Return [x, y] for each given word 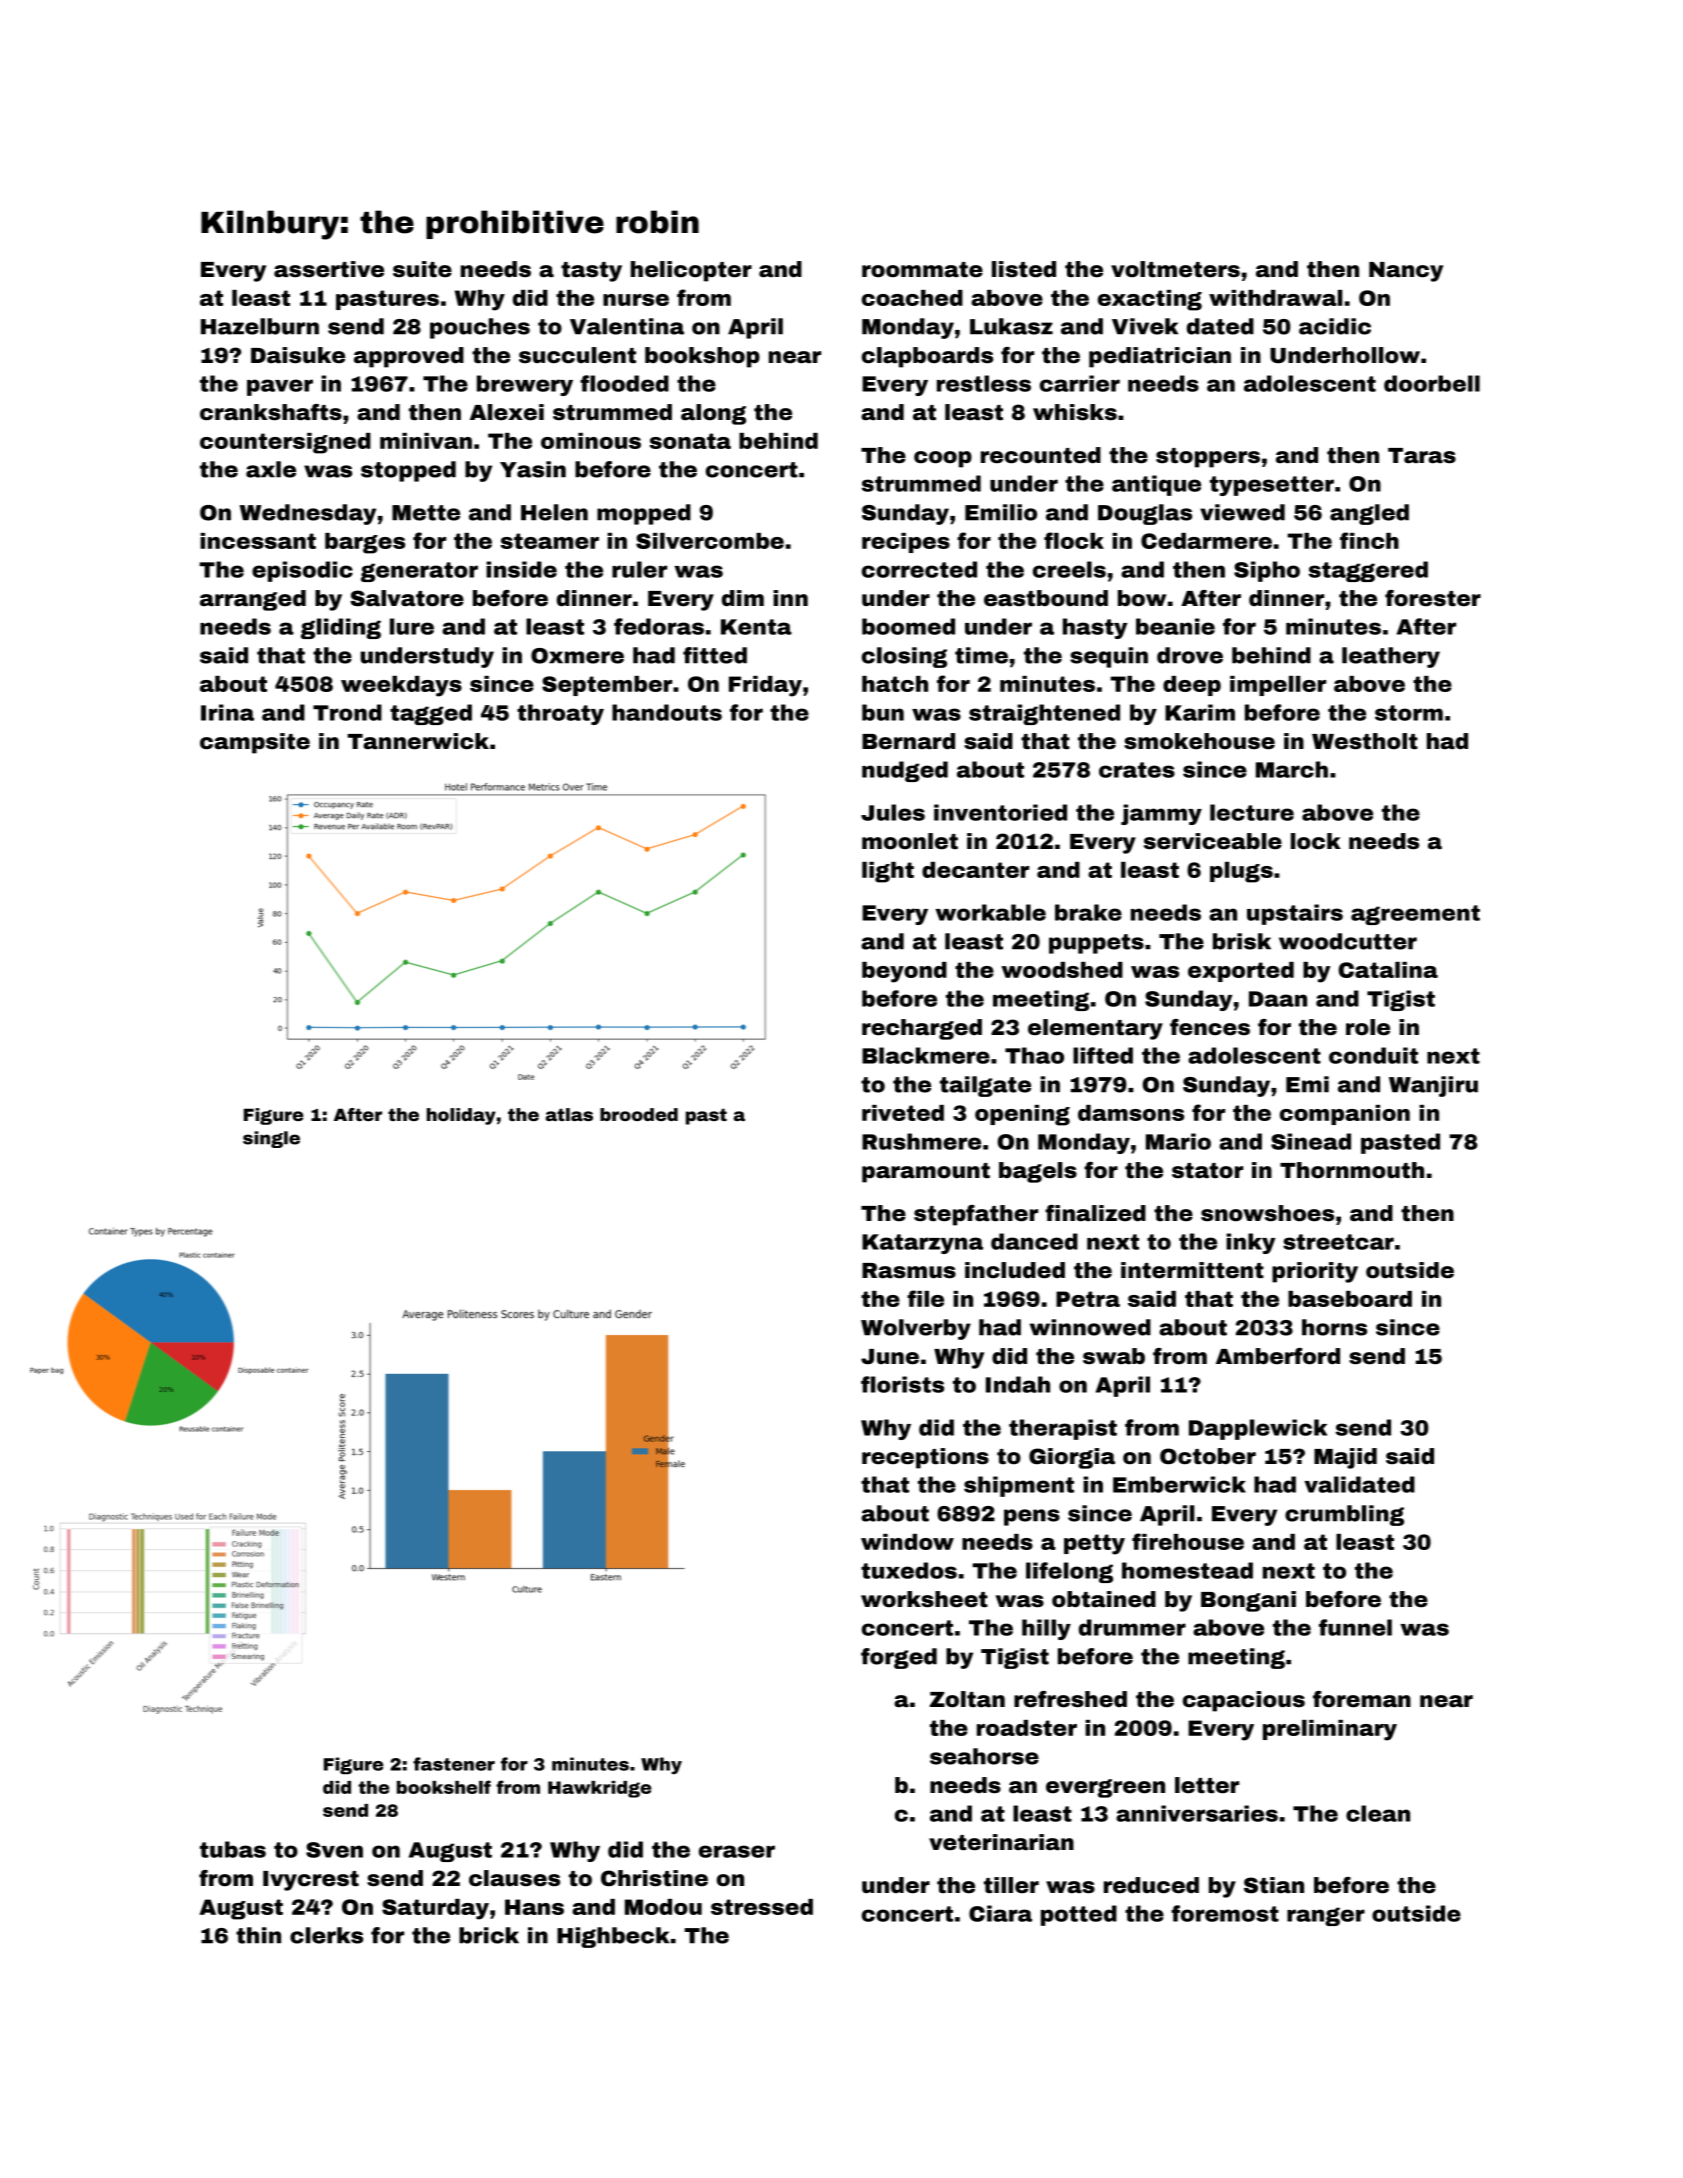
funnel [1355, 1627]
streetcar [1338, 1242]
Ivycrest [311, 1881]
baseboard [1350, 1299]
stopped [408, 471]
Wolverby [916, 1329]
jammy [1161, 814]
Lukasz [1011, 326]
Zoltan [967, 1699]
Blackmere [926, 1055]
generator [419, 572]
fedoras [659, 626]
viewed [1242, 512]
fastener [454, 1764]
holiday [461, 1116]
